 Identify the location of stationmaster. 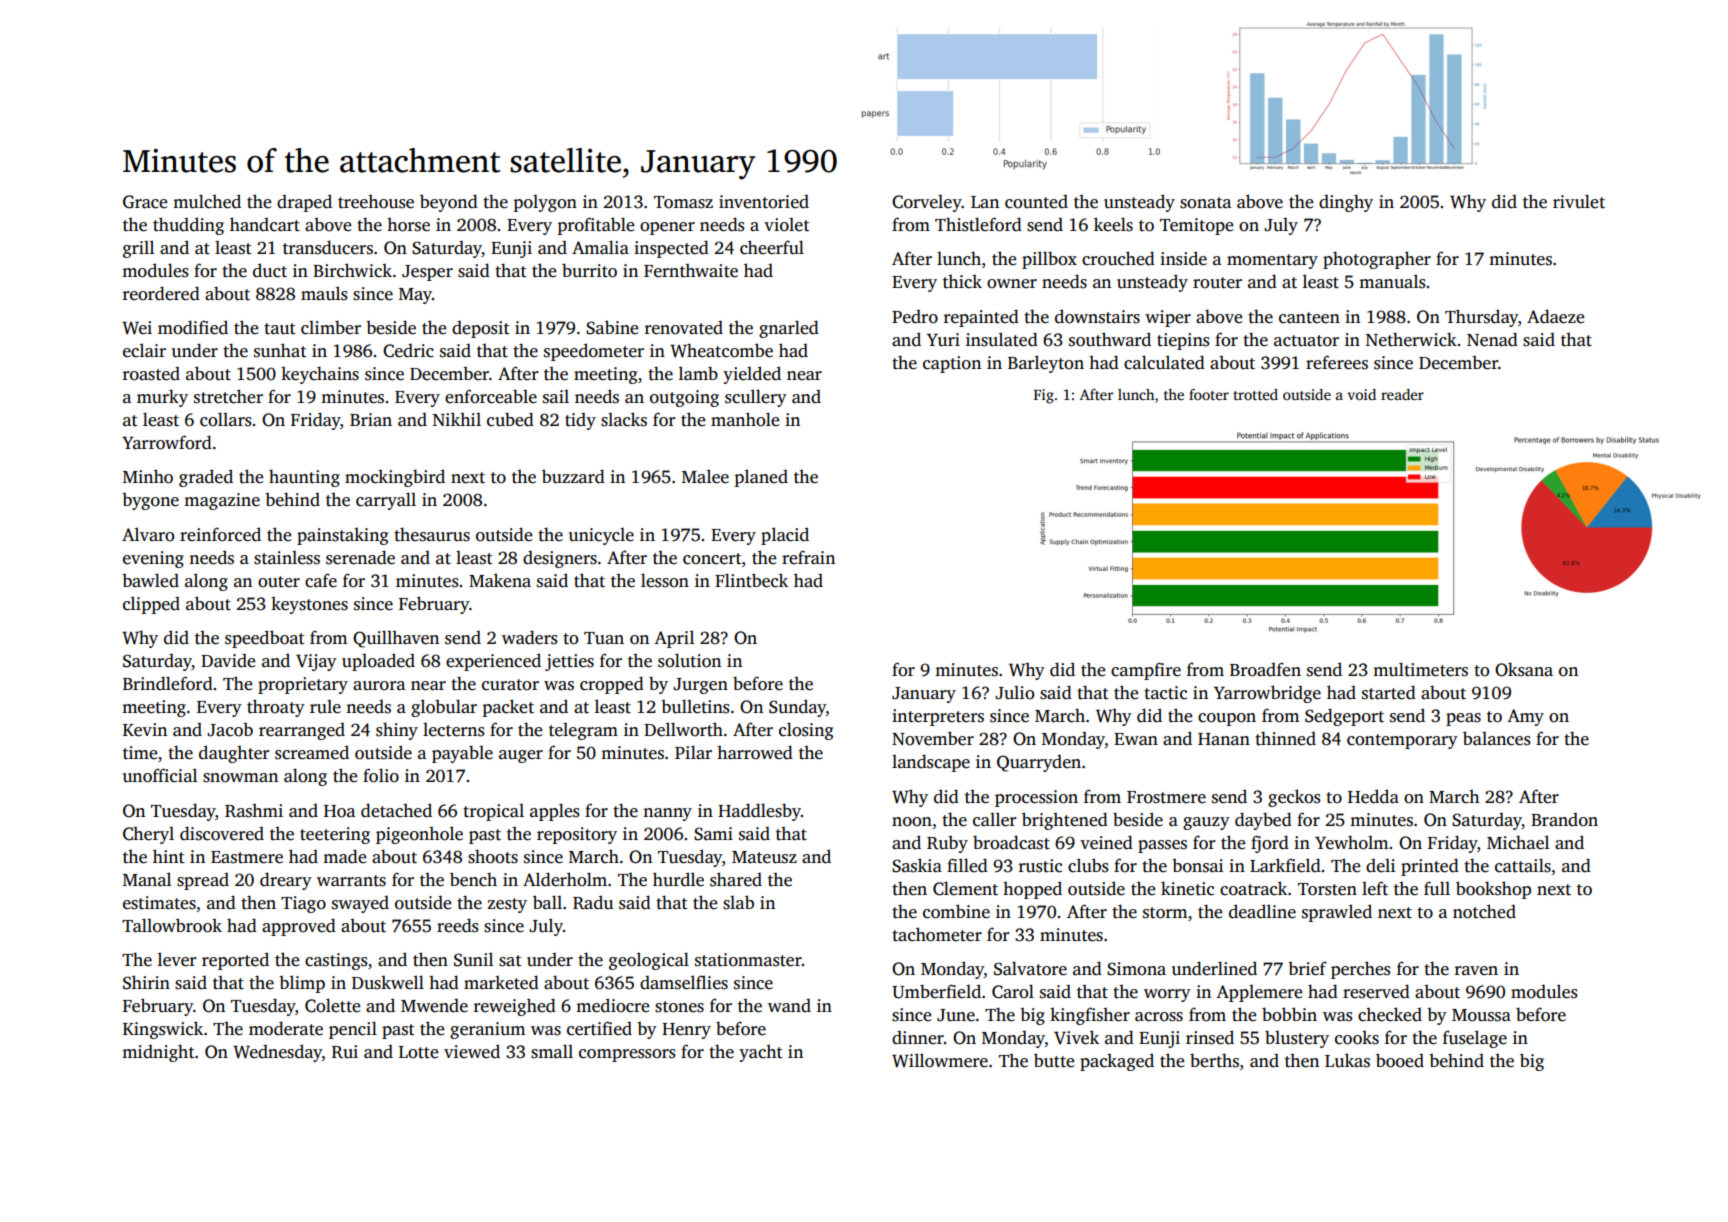
(748, 960).
